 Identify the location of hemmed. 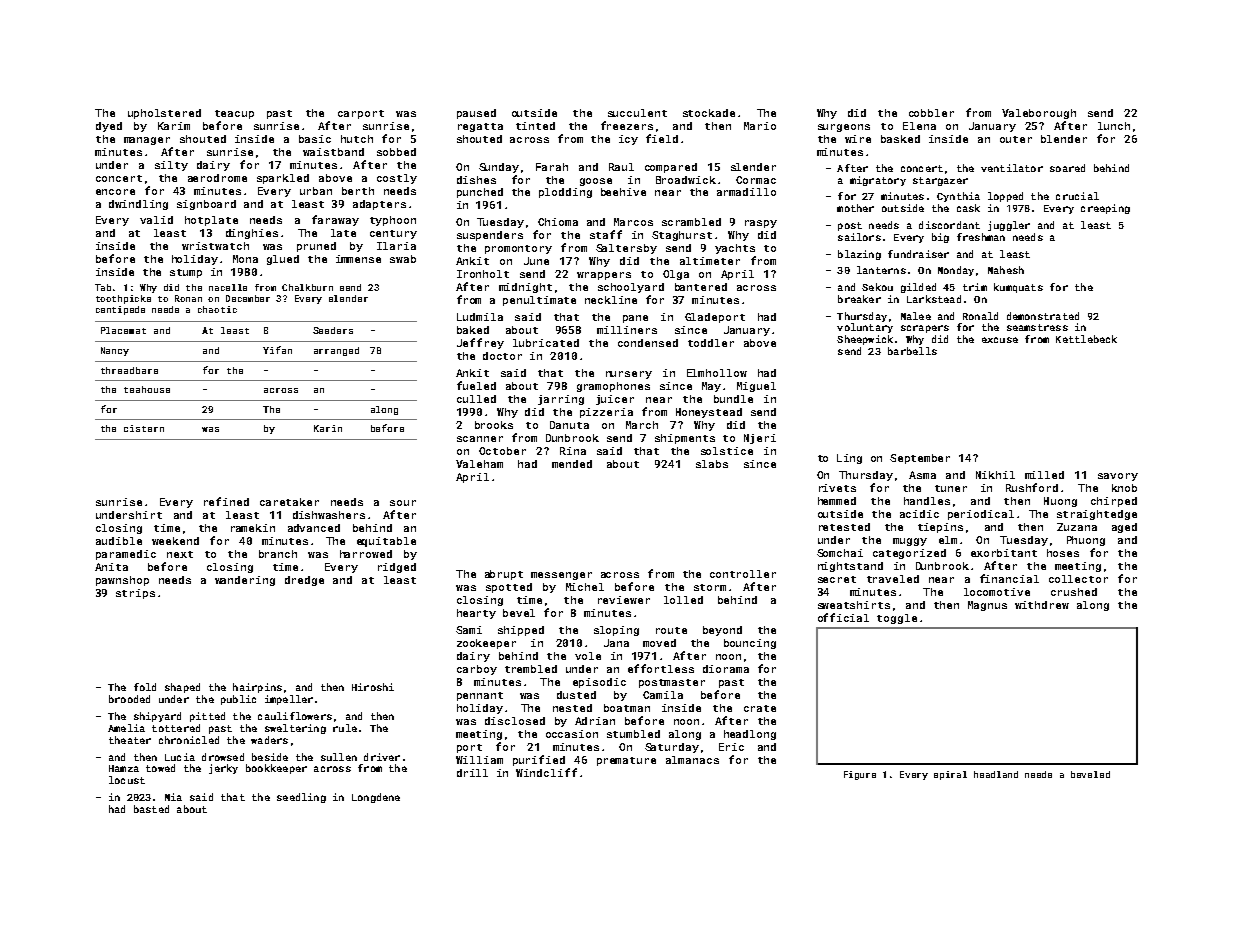
(837, 501).
